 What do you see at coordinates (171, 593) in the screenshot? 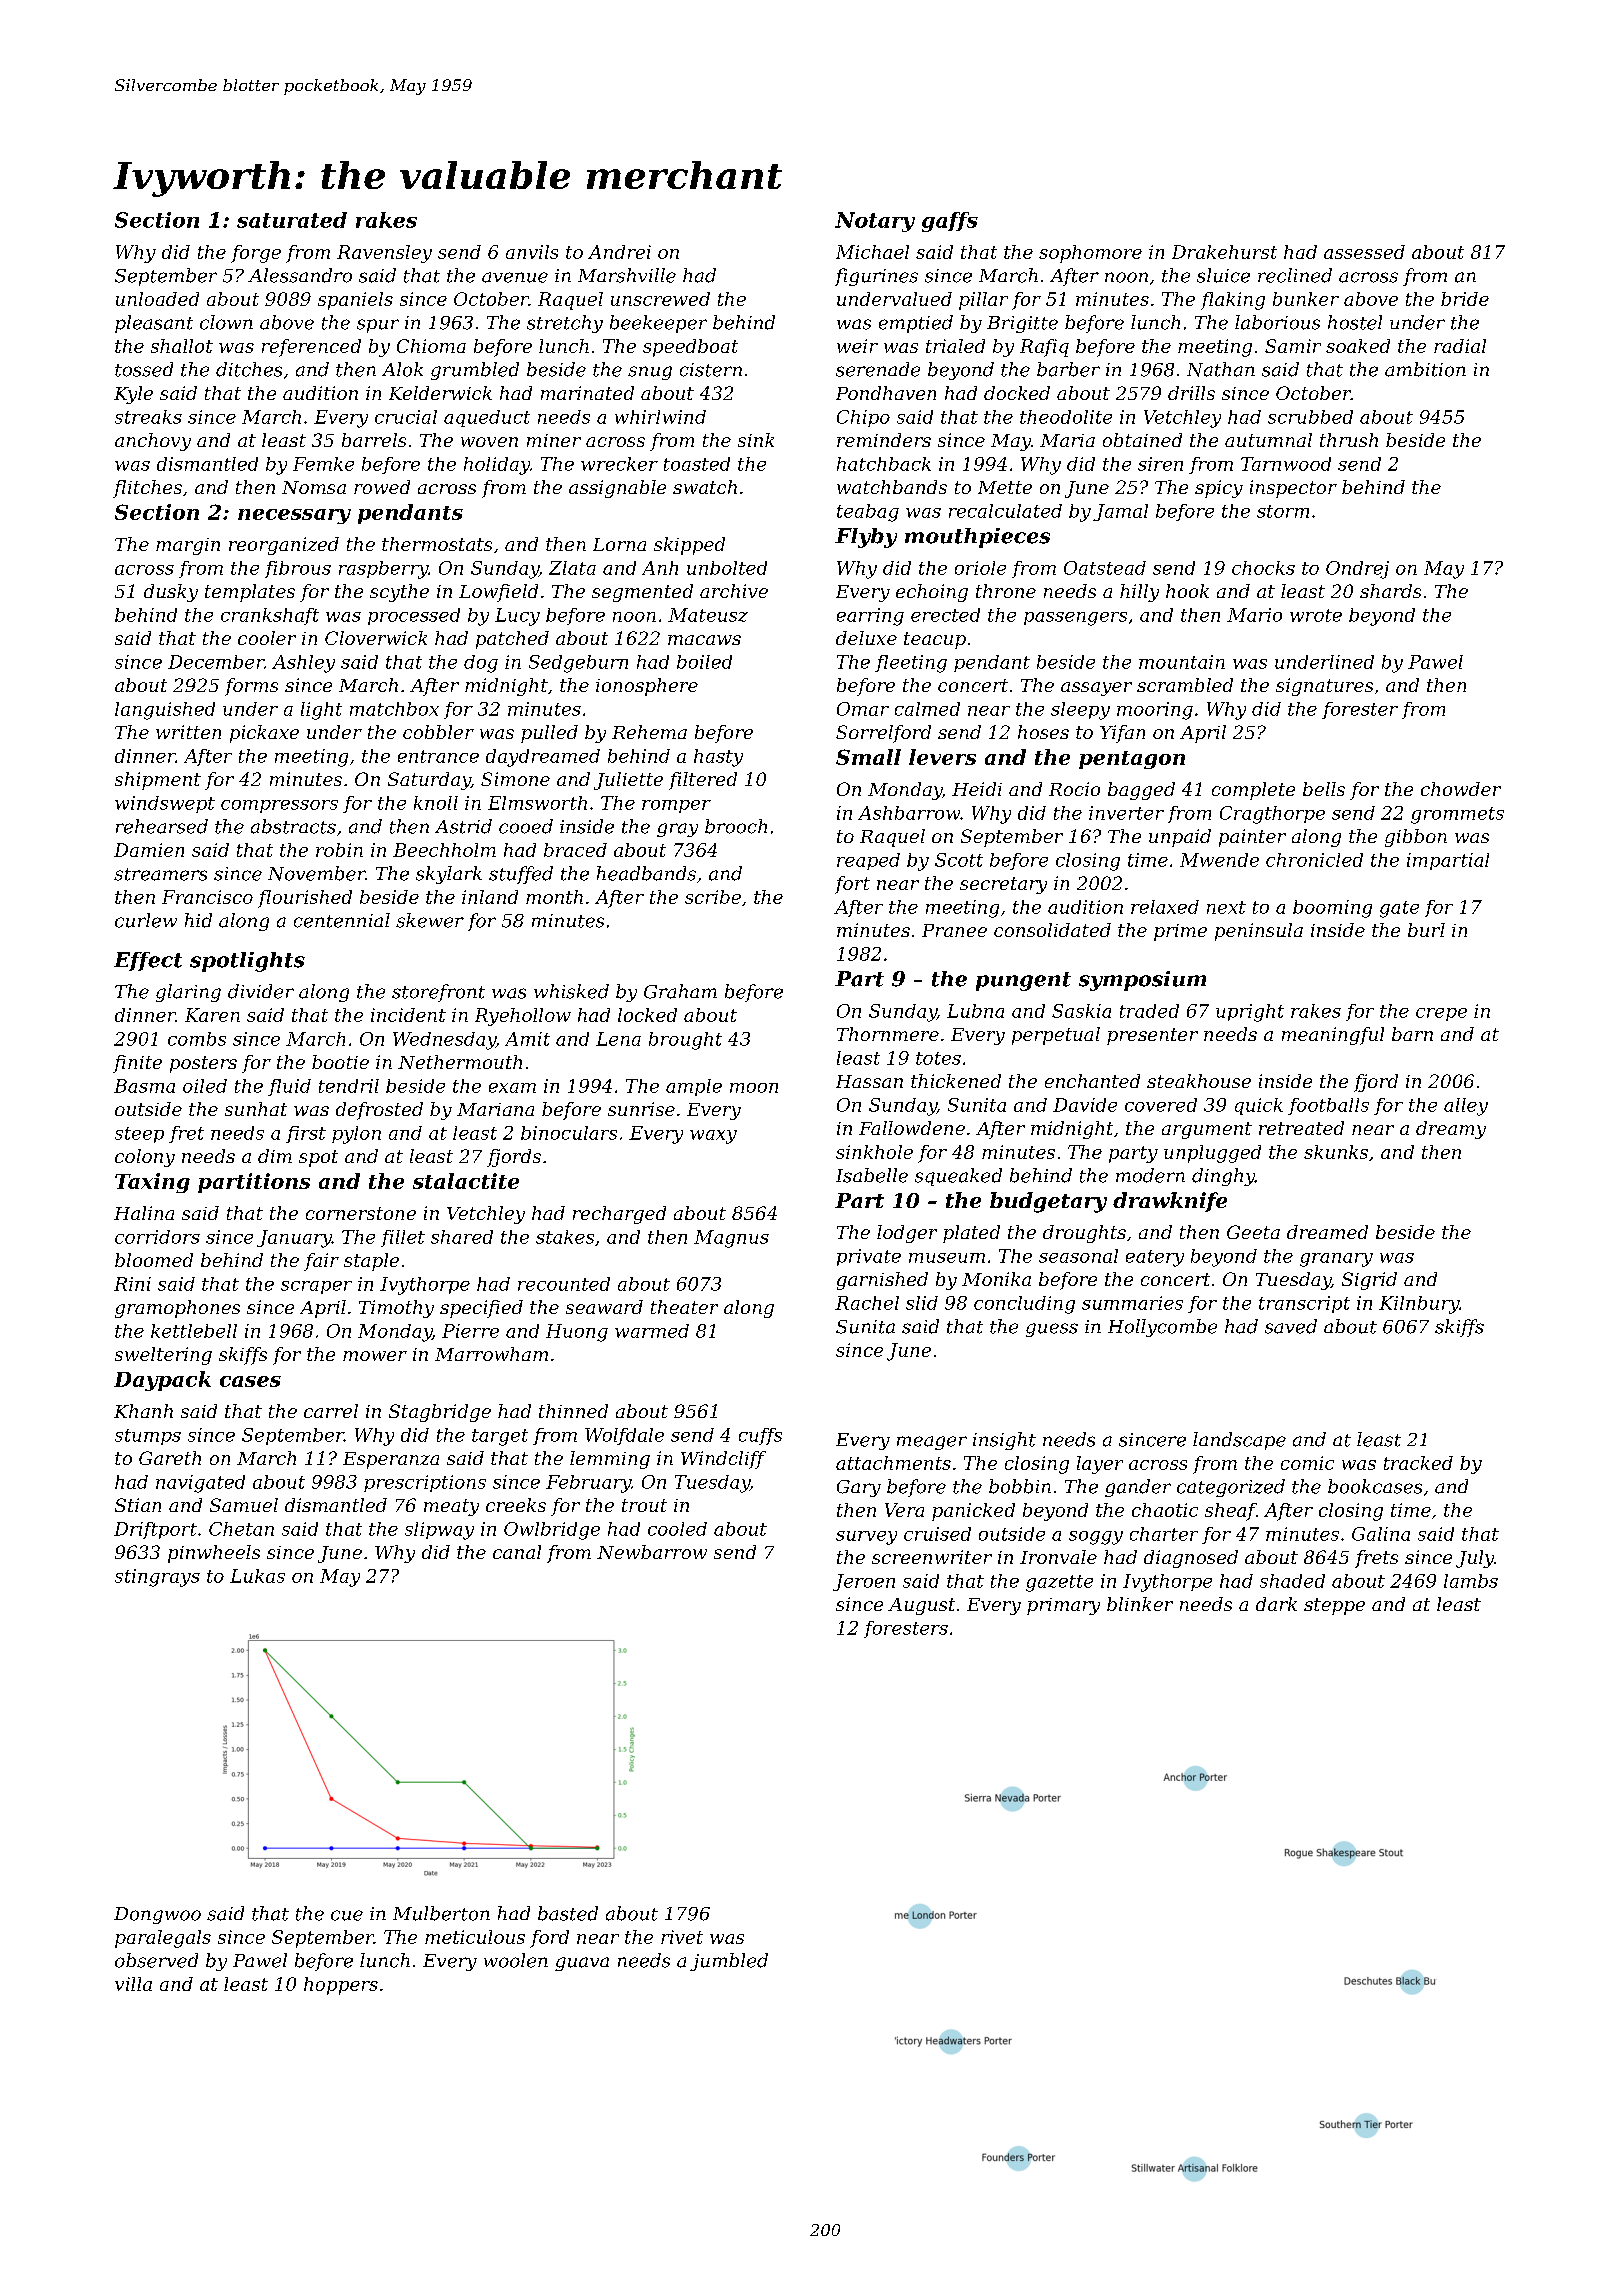
I see `dusky` at bounding box center [171, 593].
